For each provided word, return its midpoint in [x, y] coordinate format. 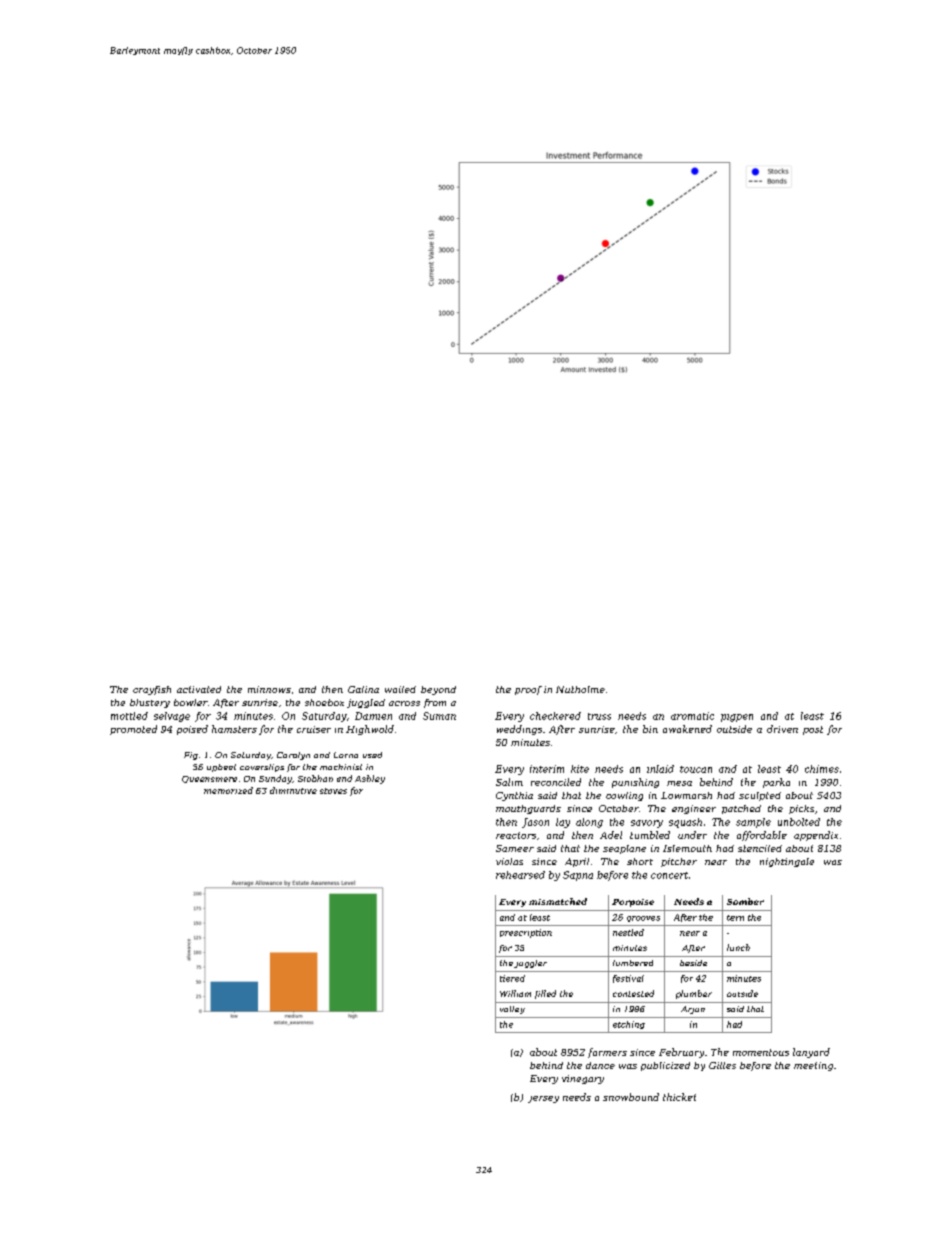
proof [528, 690]
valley [512, 1010]
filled [545, 994]
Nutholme [580, 689]
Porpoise [633, 903]
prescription [526, 933]
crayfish [152, 690]
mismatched [558, 901]
